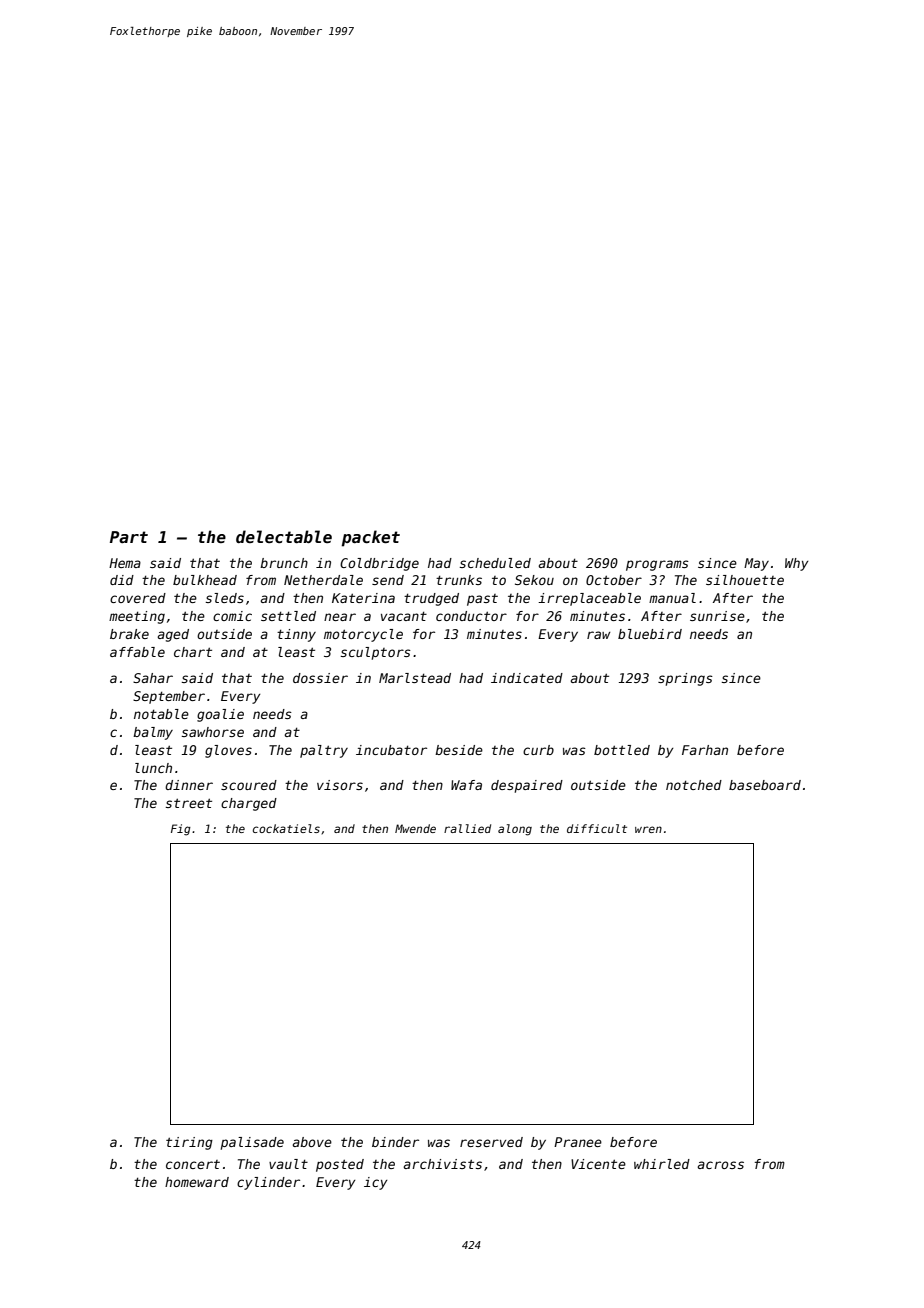 The width and height of the screenshot is (924, 1308). Describe the element at coordinates (415, 828) in the screenshot. I see `Mwende` at that location.
